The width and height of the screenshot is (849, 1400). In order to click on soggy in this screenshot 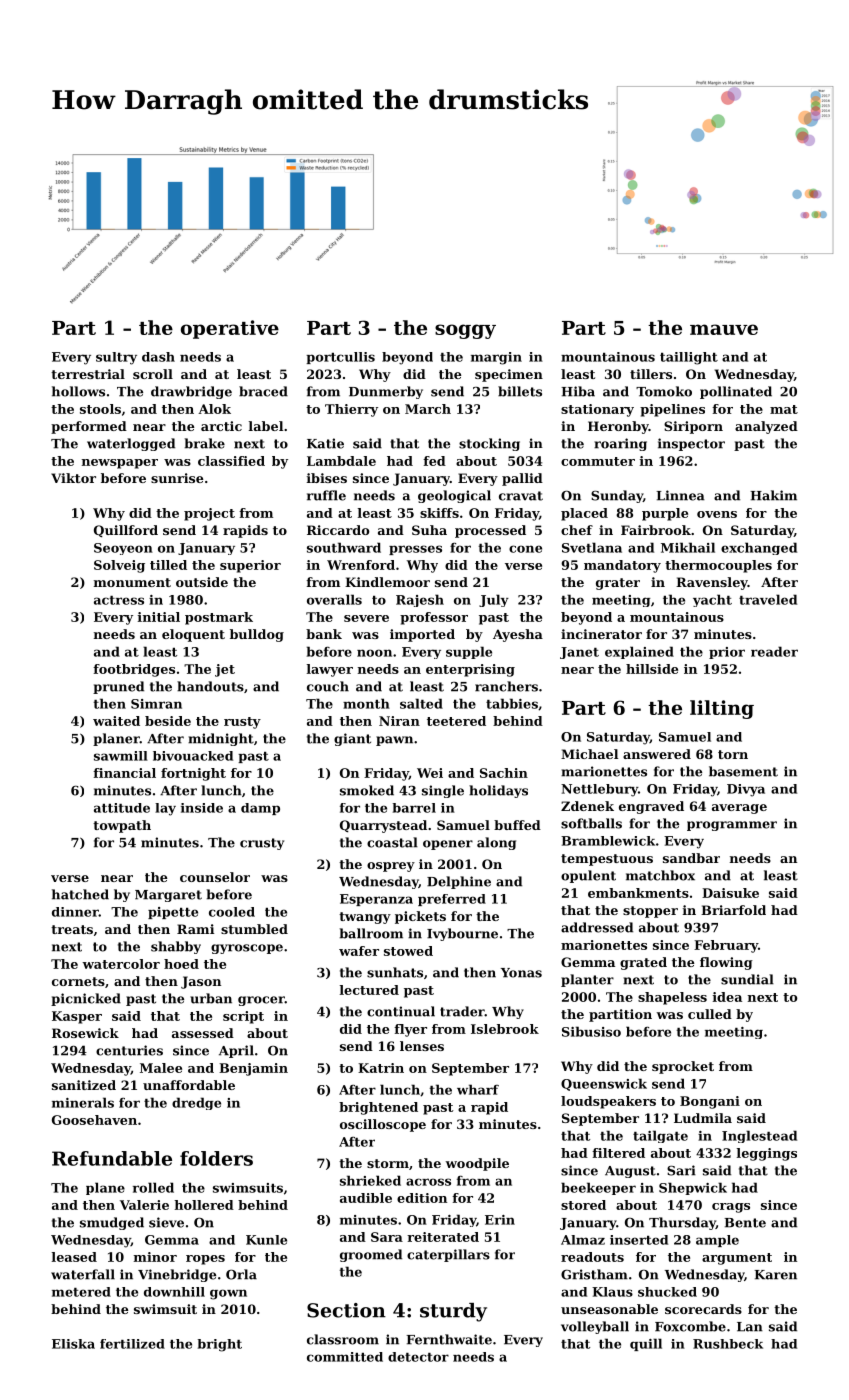, I will do `click(465, 331)`.
